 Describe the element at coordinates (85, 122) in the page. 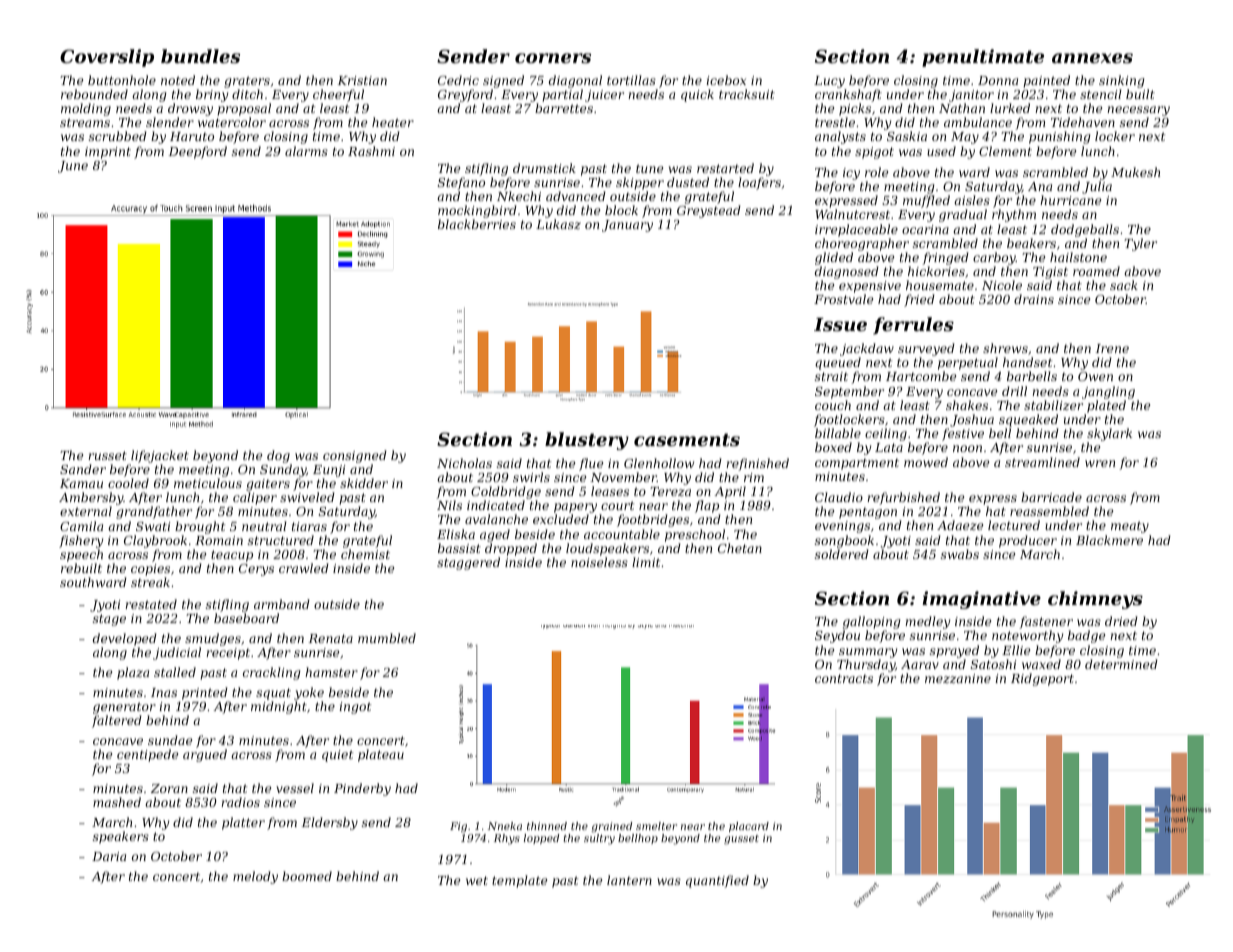

I see `streams` at that location.
